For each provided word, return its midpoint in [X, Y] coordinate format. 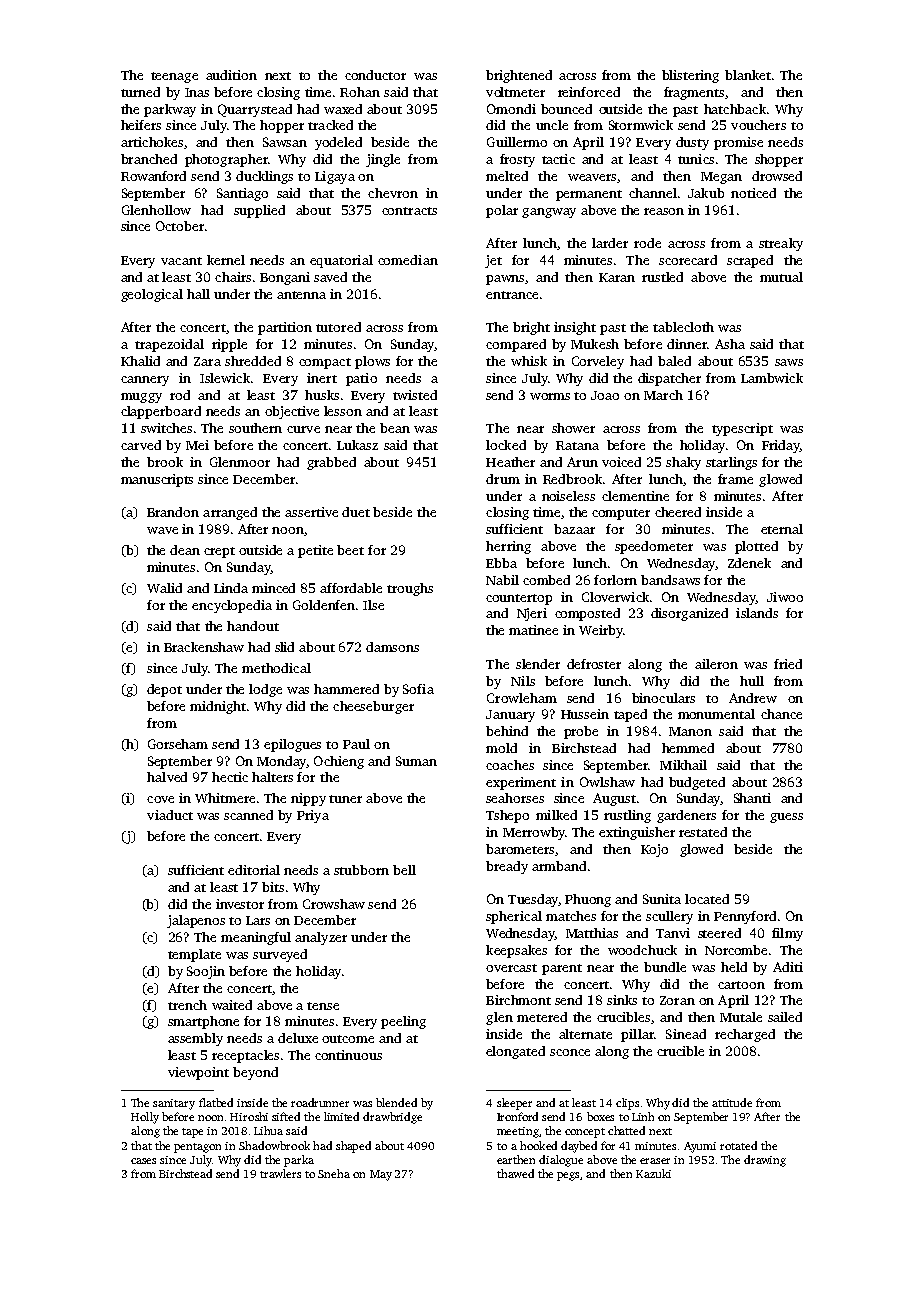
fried [788, 664]
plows [372, 362]
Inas [197, 92]
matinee [533, 630]
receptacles [245, 1056]
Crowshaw [334, 904]
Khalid [140, 361]
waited [232, 1005]
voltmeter [515, 92]
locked [506, 445]
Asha [730, 344]
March [663, 395]
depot [164, 690]
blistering [690, 76]
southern [255, 428]
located [707, 899]
